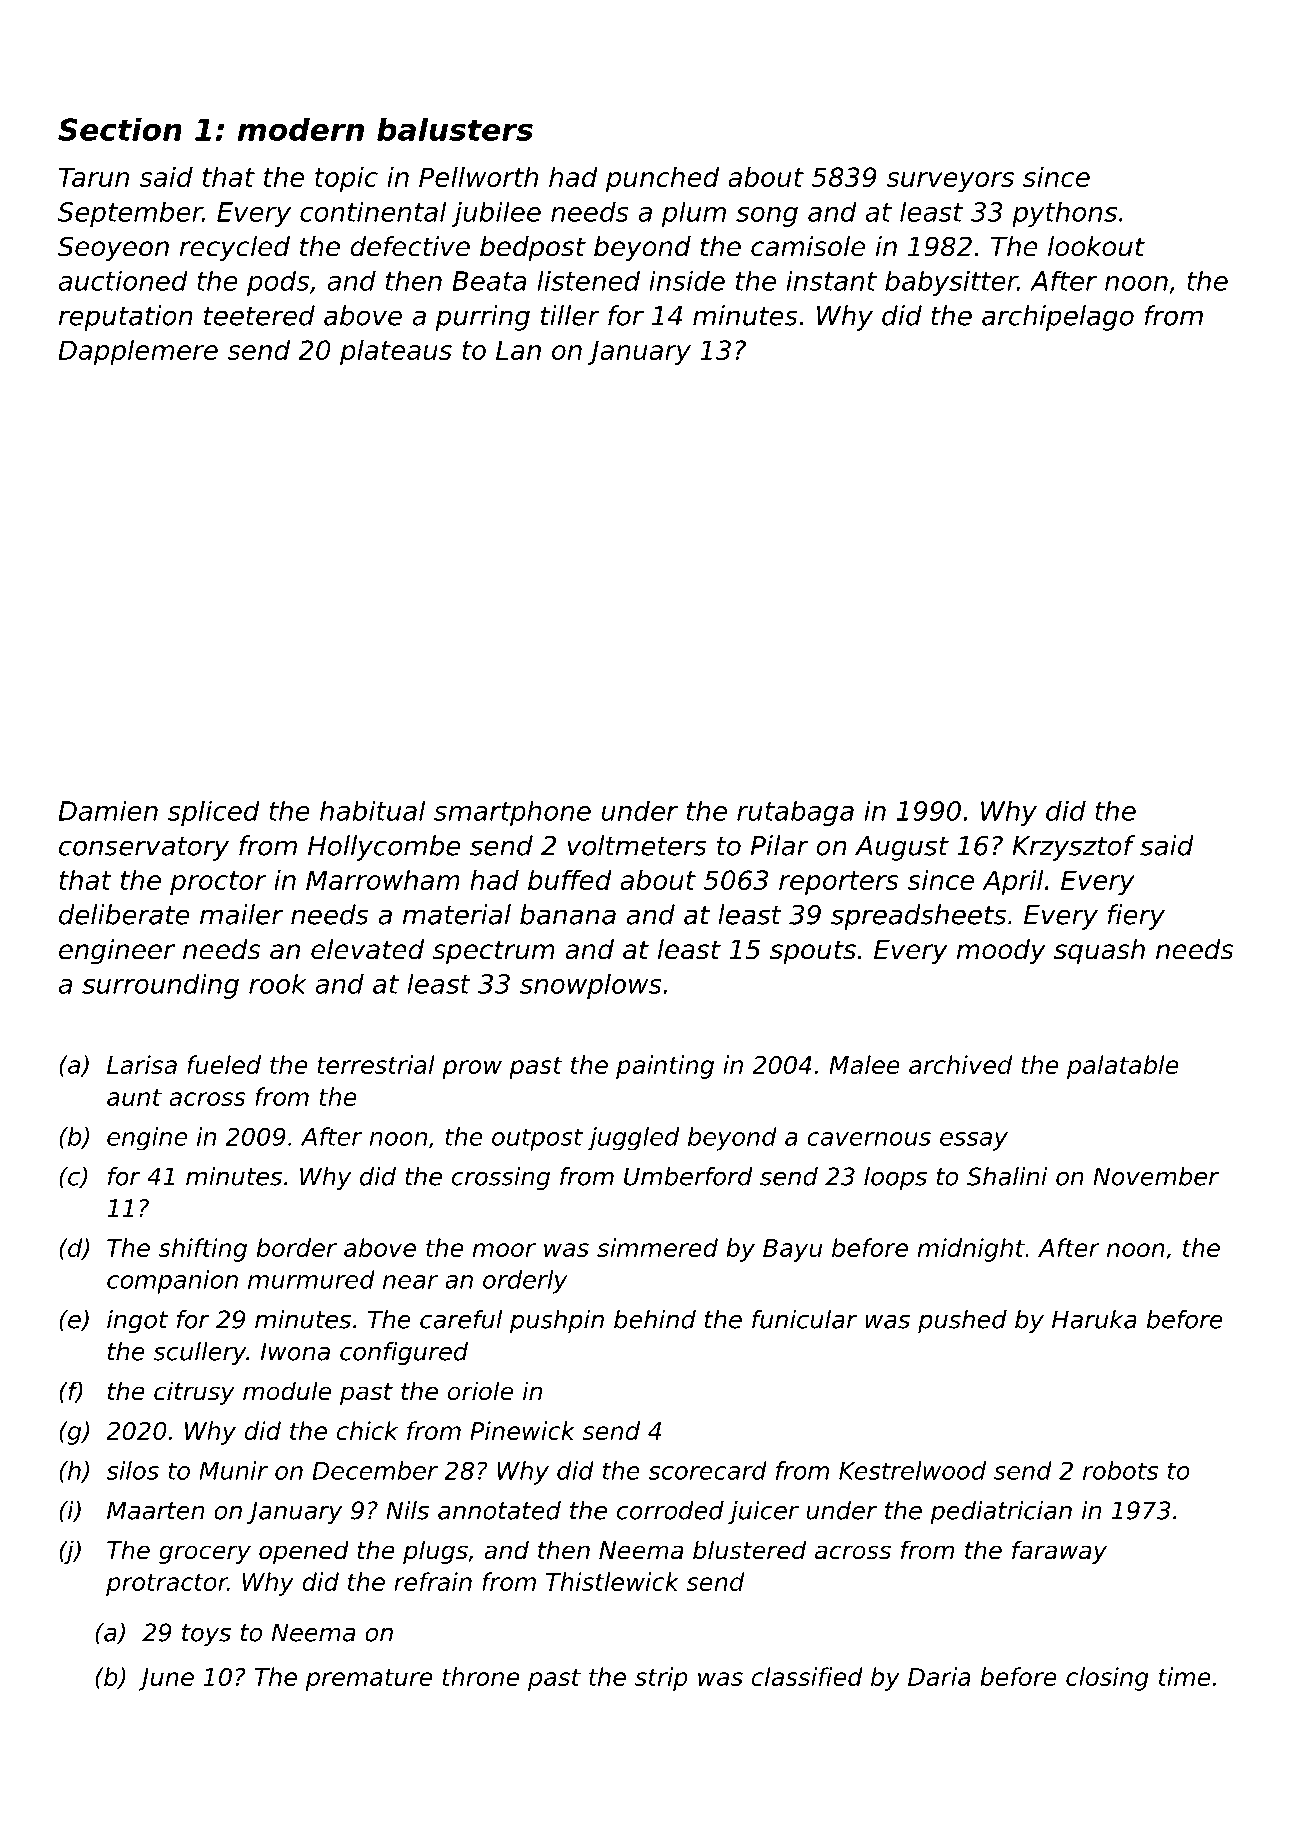  What do you see at coordinates (831, 281) in the screenshot?
I see `instant` at bounding box center [831, 281].
